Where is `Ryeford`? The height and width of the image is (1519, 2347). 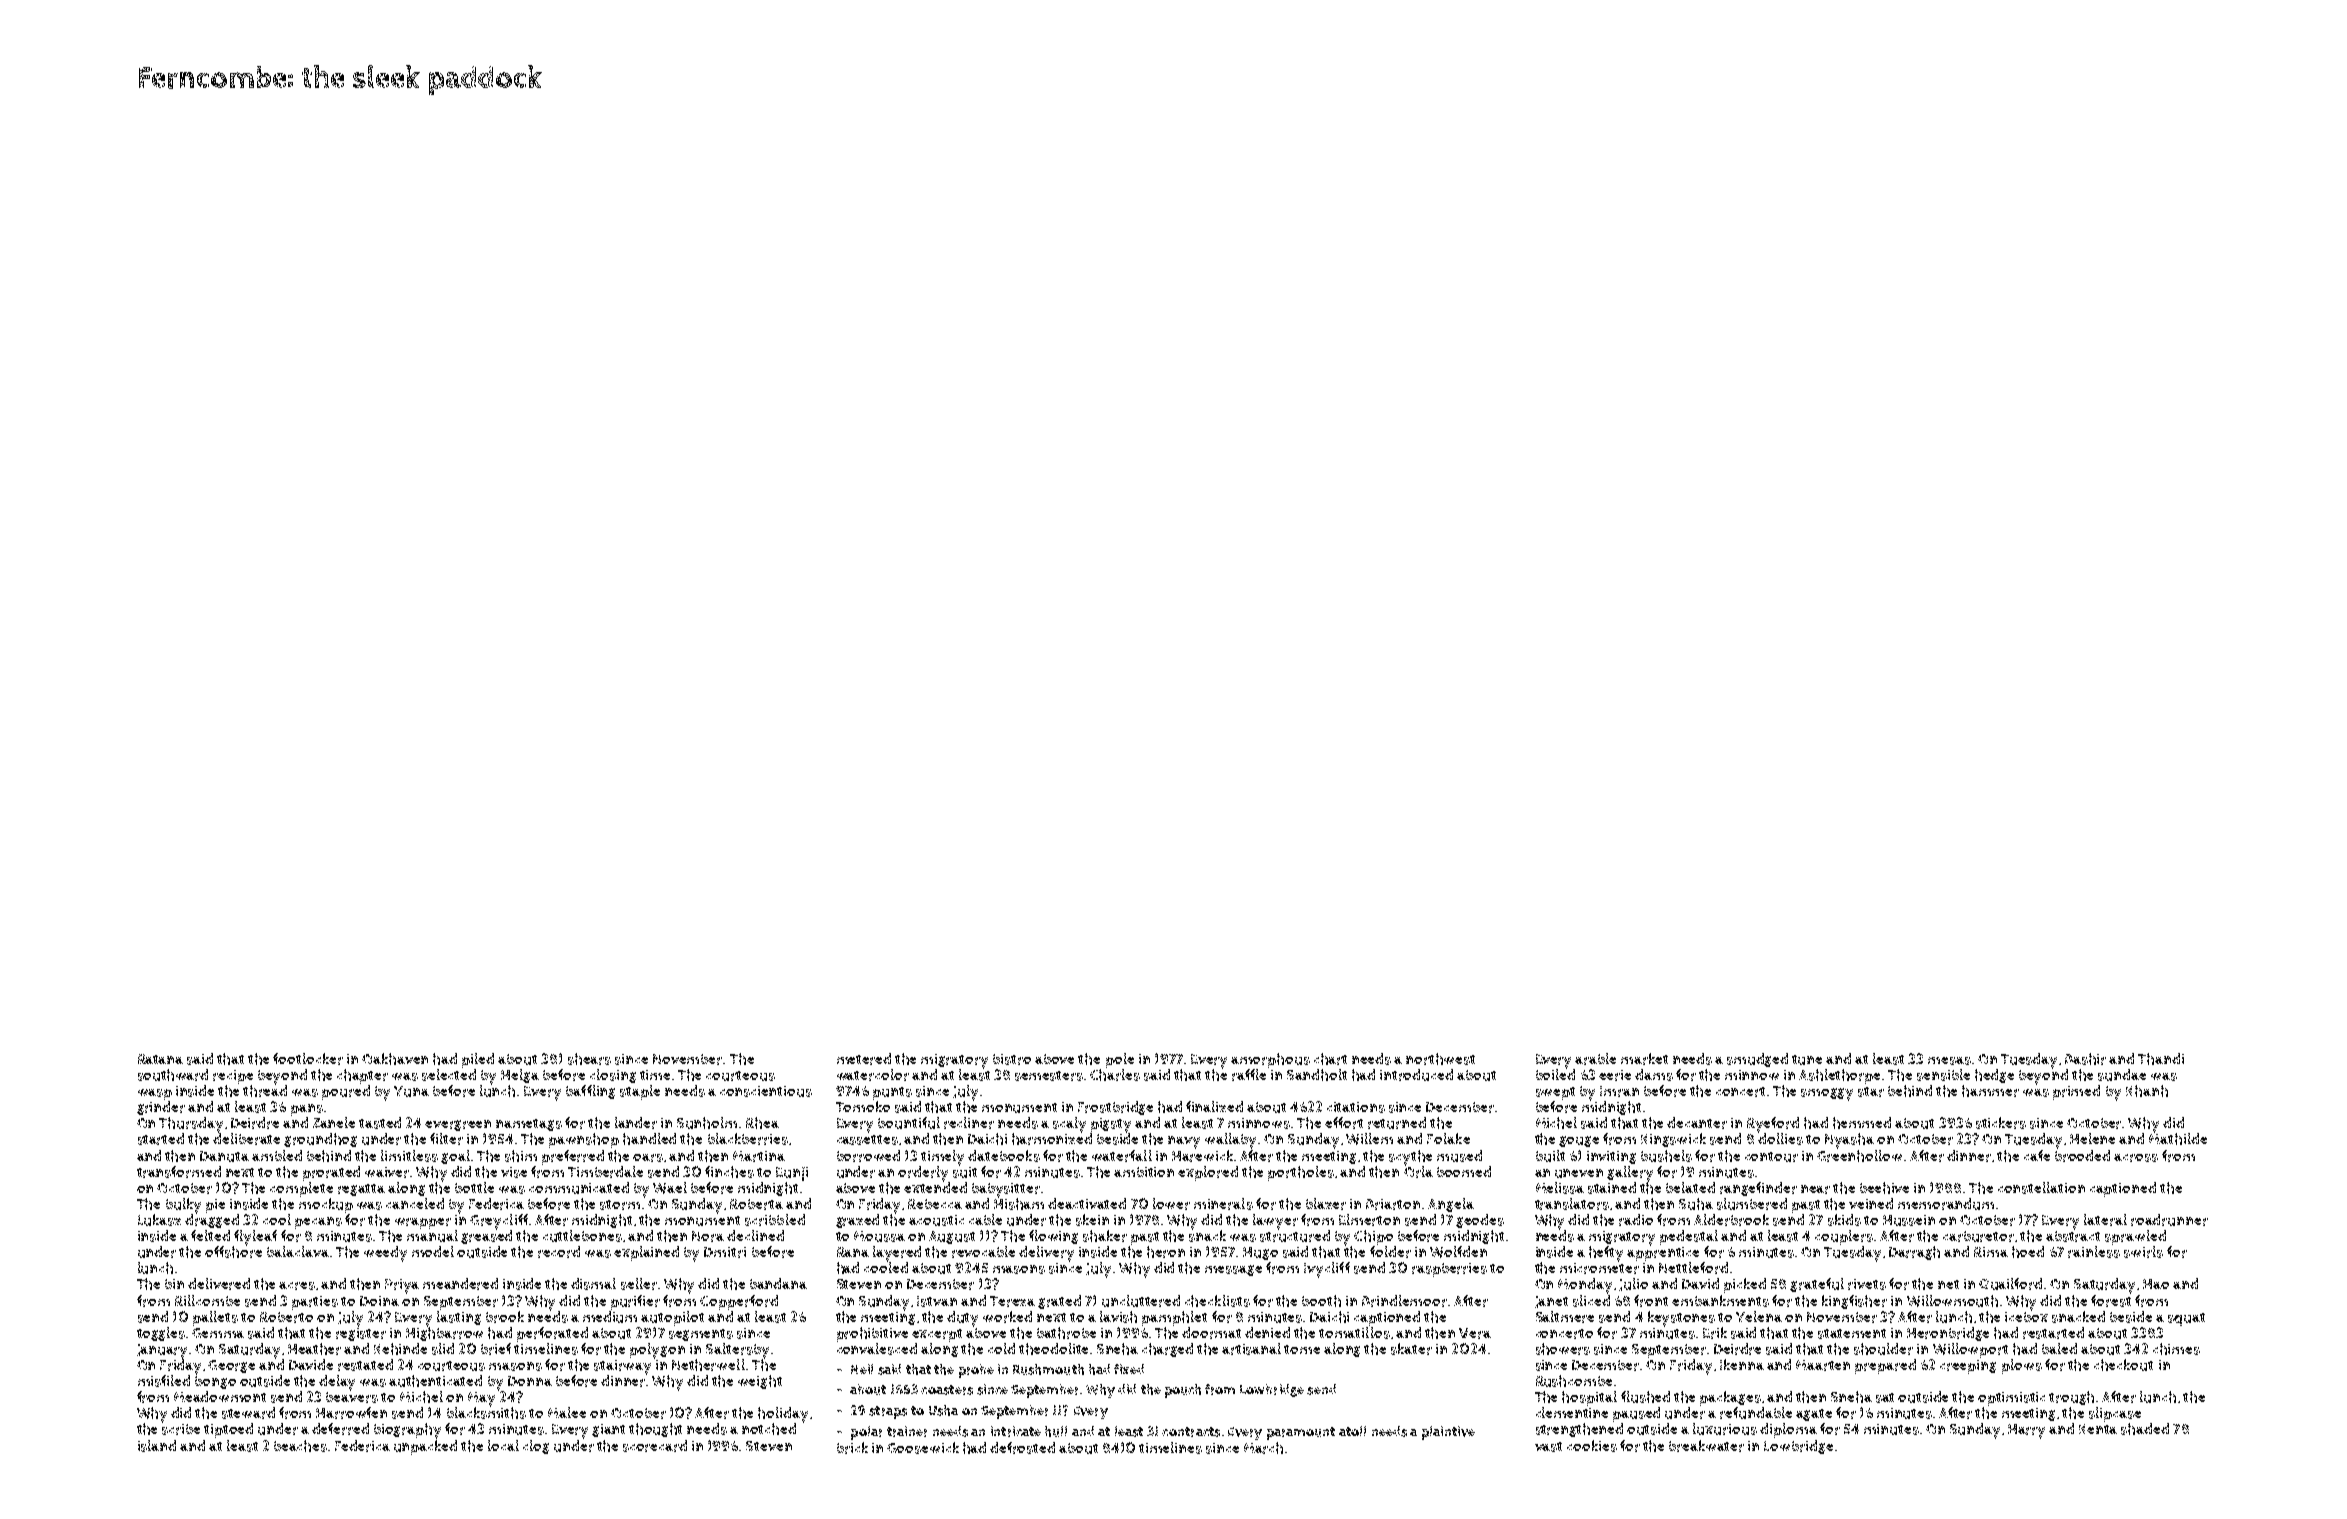 Ryeford is located at coordinates (1773, 1125).
